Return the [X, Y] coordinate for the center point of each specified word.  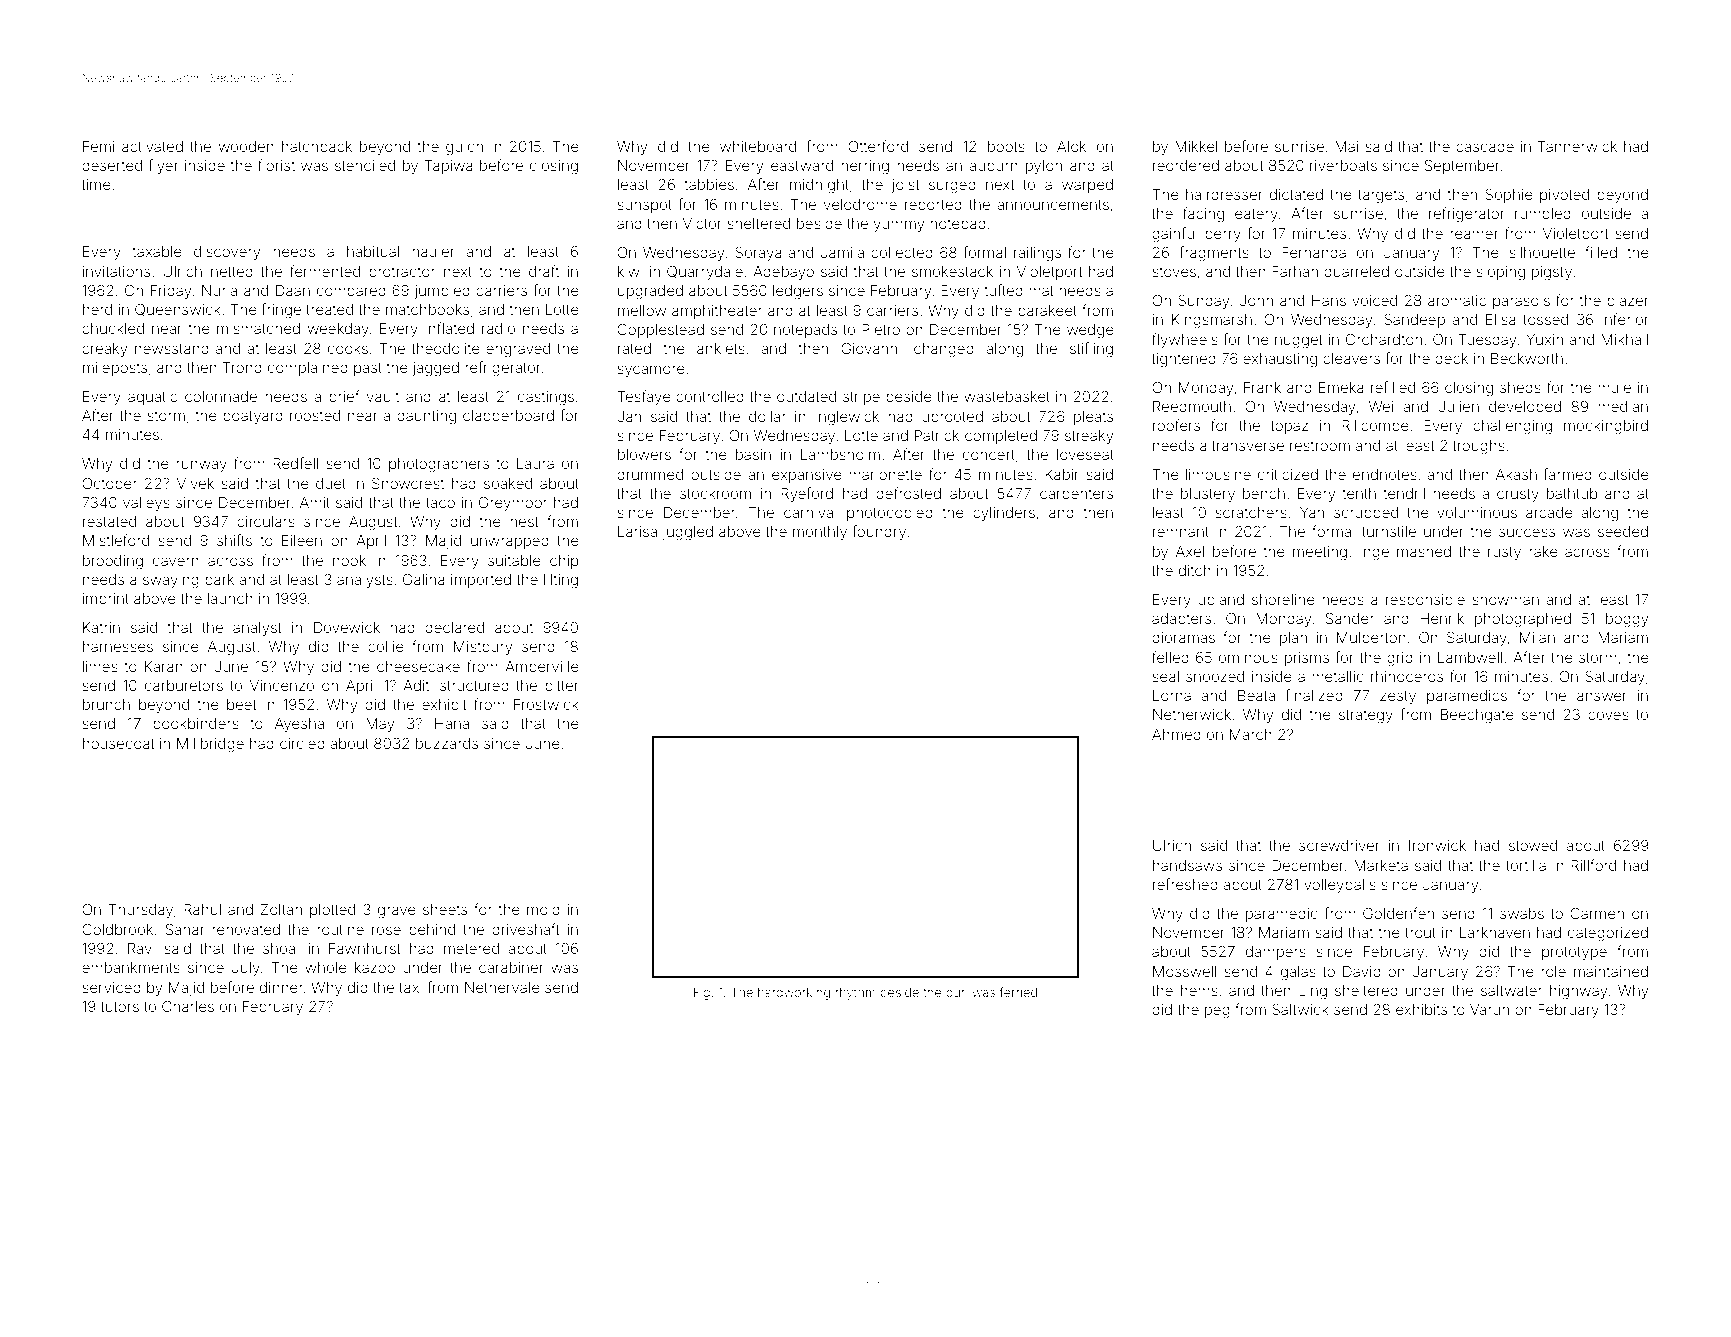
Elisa [1501, 319]
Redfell [295, 463]
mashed [1424, 551]
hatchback [317, 146]
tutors [120, 1007]
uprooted [952, 418]
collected [902, 252]
